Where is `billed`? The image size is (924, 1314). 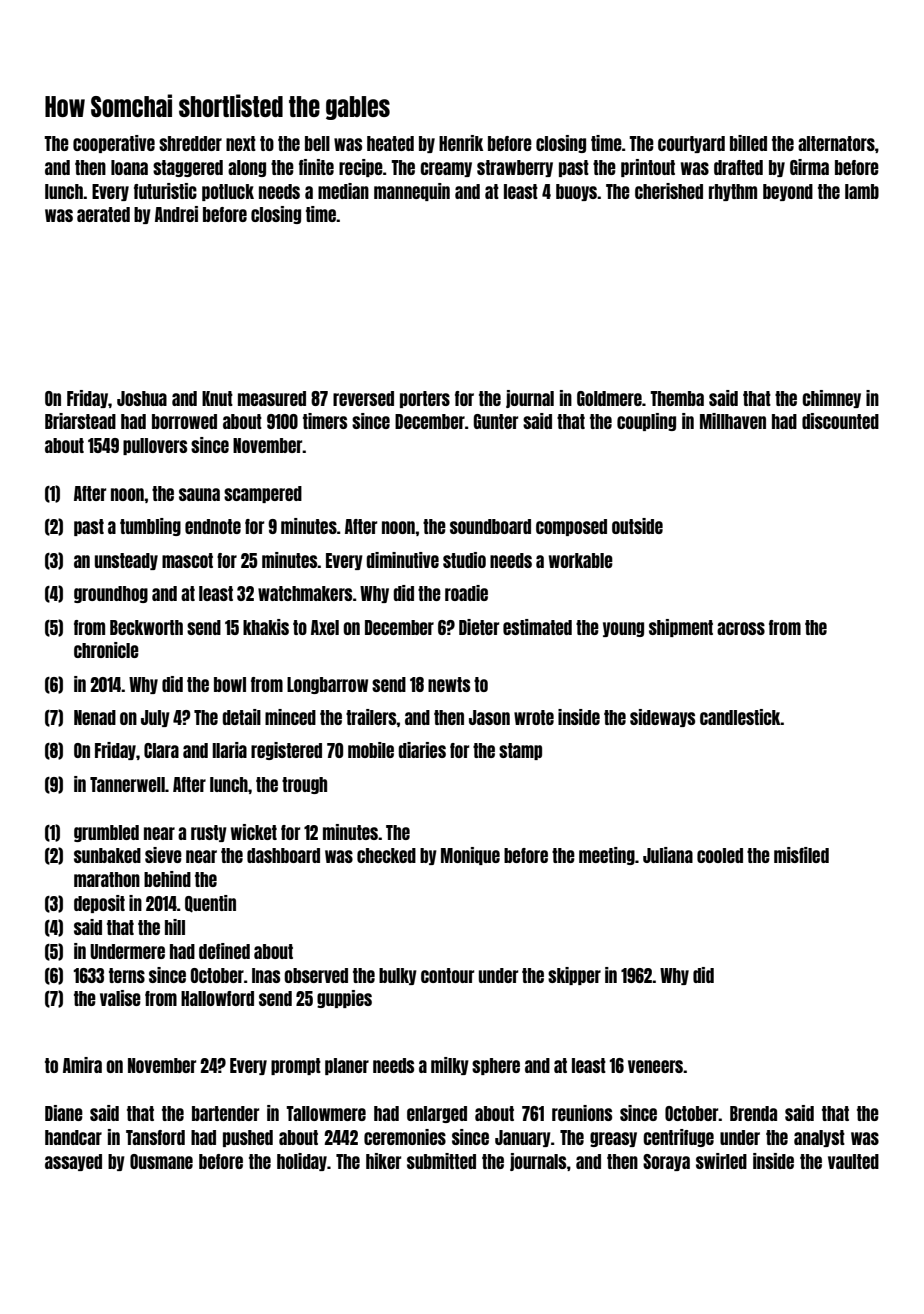
billed is located at coordinates (748, 143).
